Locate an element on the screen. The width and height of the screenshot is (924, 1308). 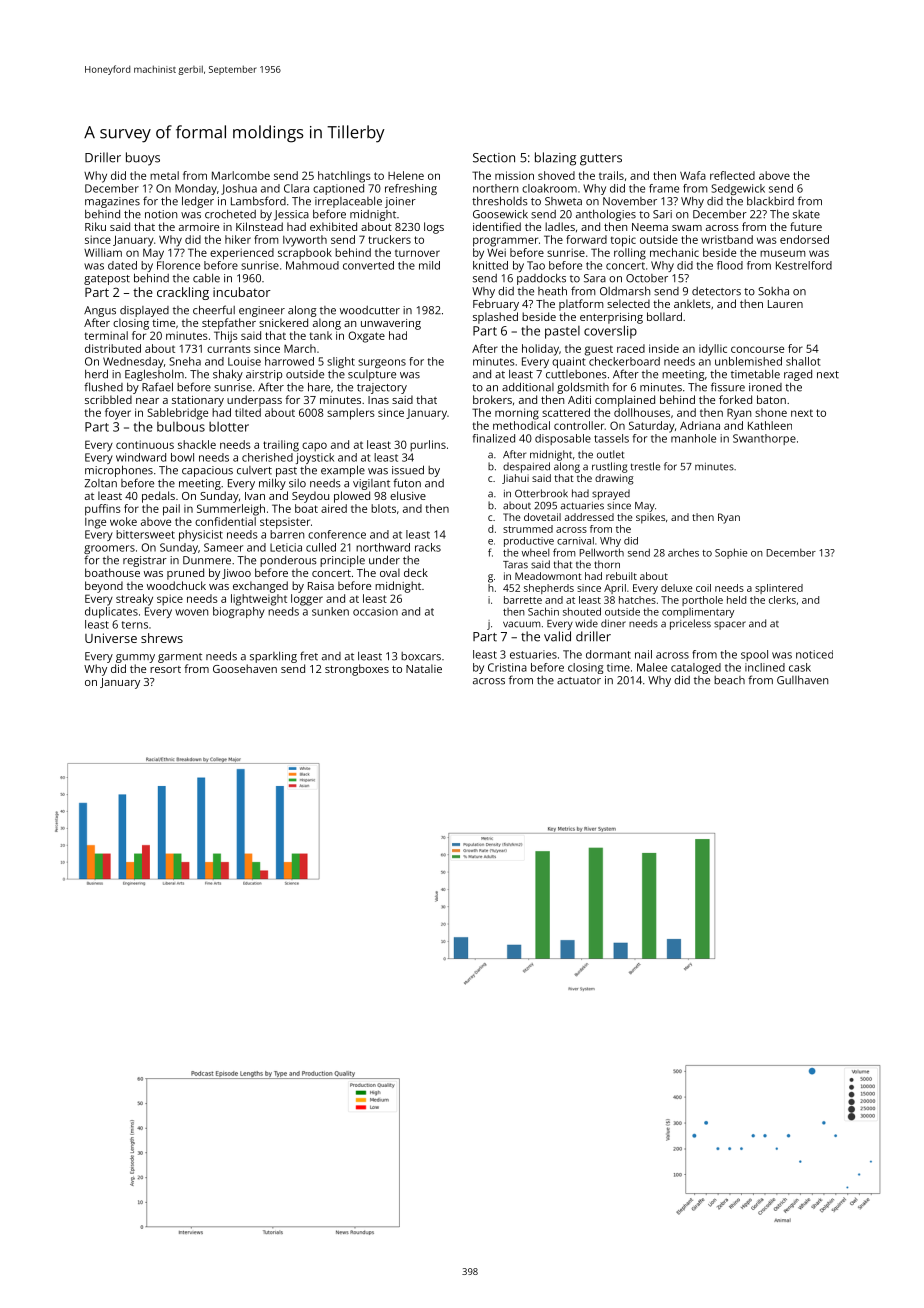
terminal is located at coordinates (106, 335).
